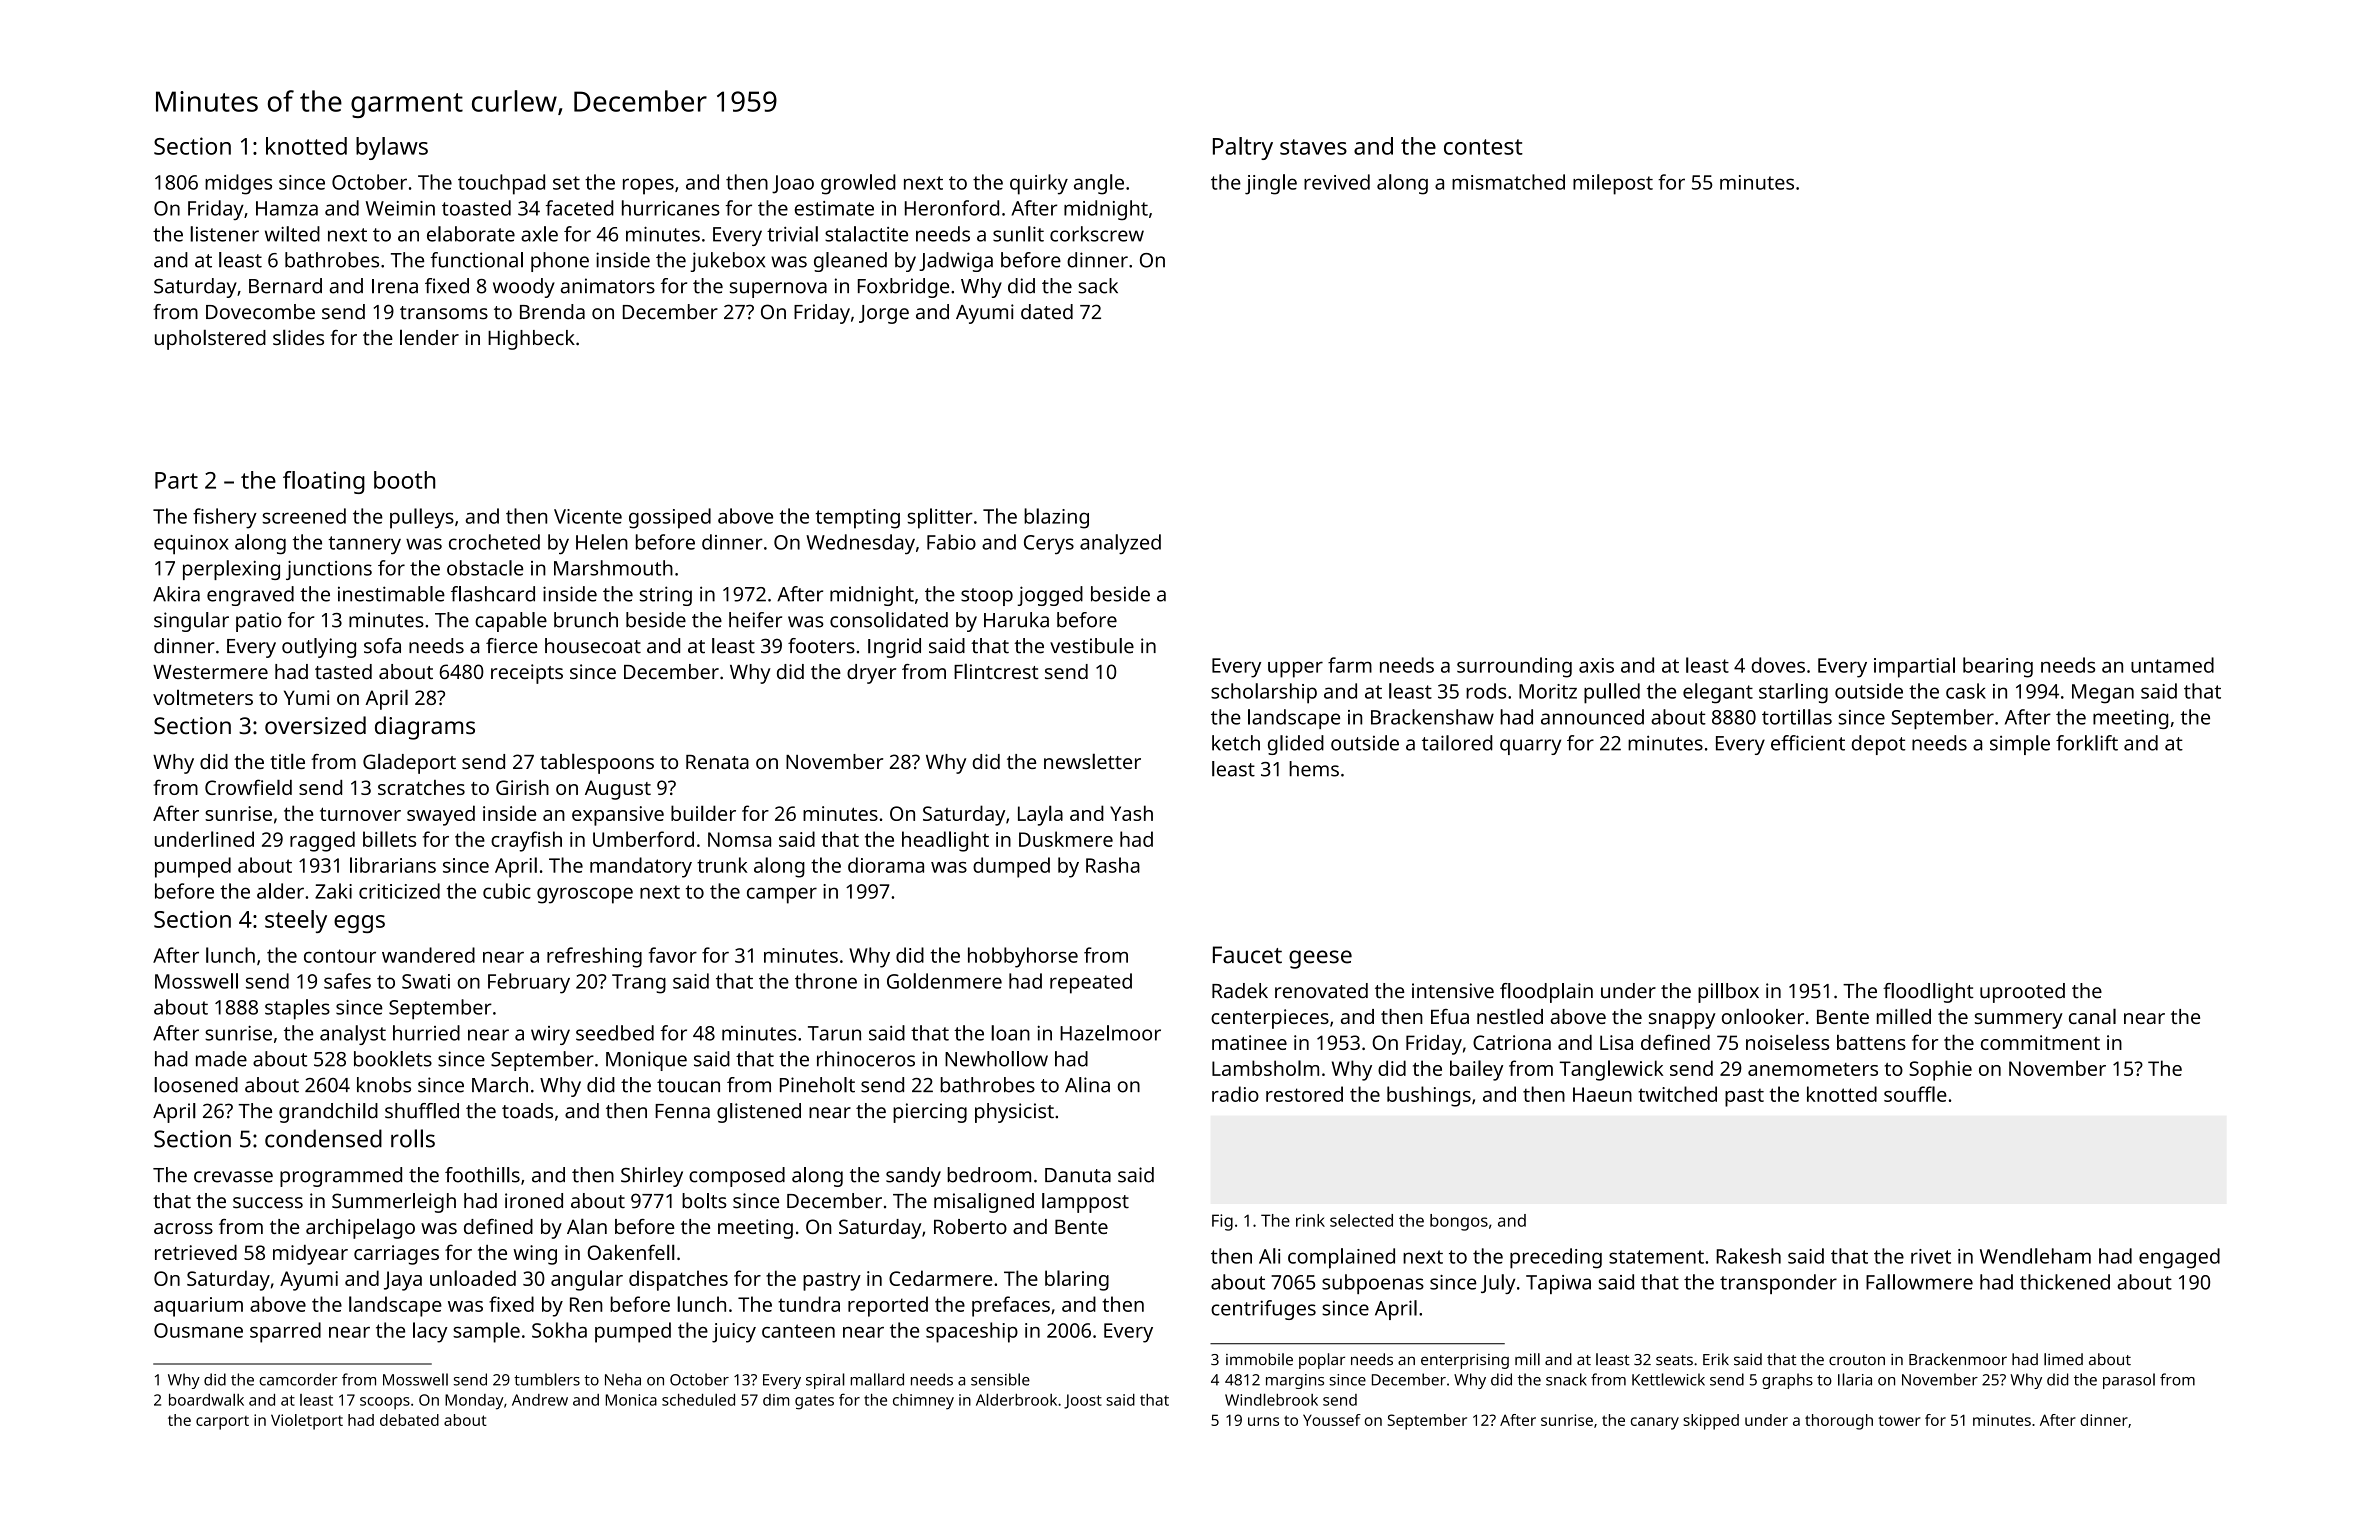 This screenshot has width=2380, height=1540. I want to click on depot, so click(1879, 745).
